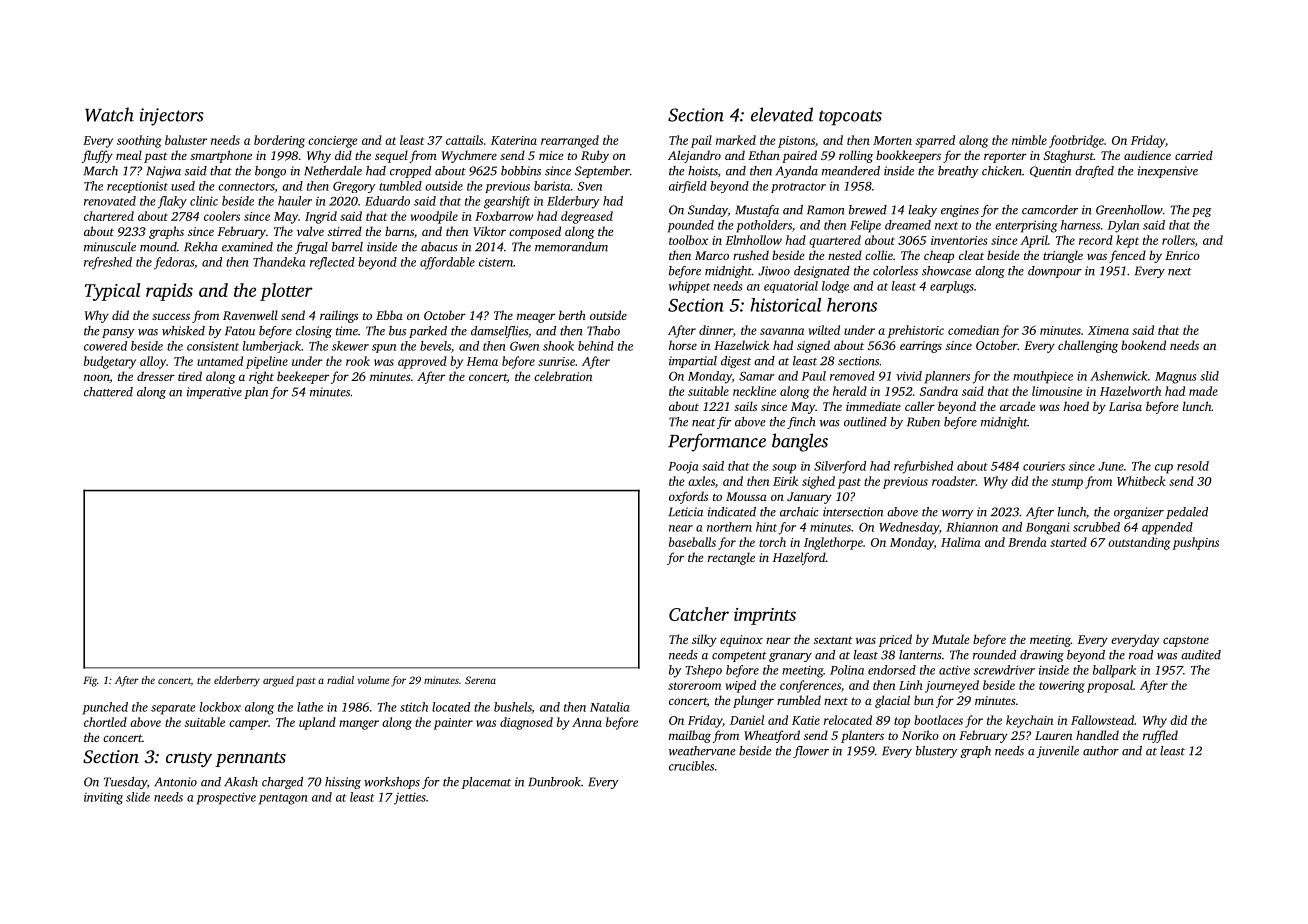 This page has height=924, width=1308. Describe the element at coordinates (692, 542) in the page. I see `baseballs` at that location.
